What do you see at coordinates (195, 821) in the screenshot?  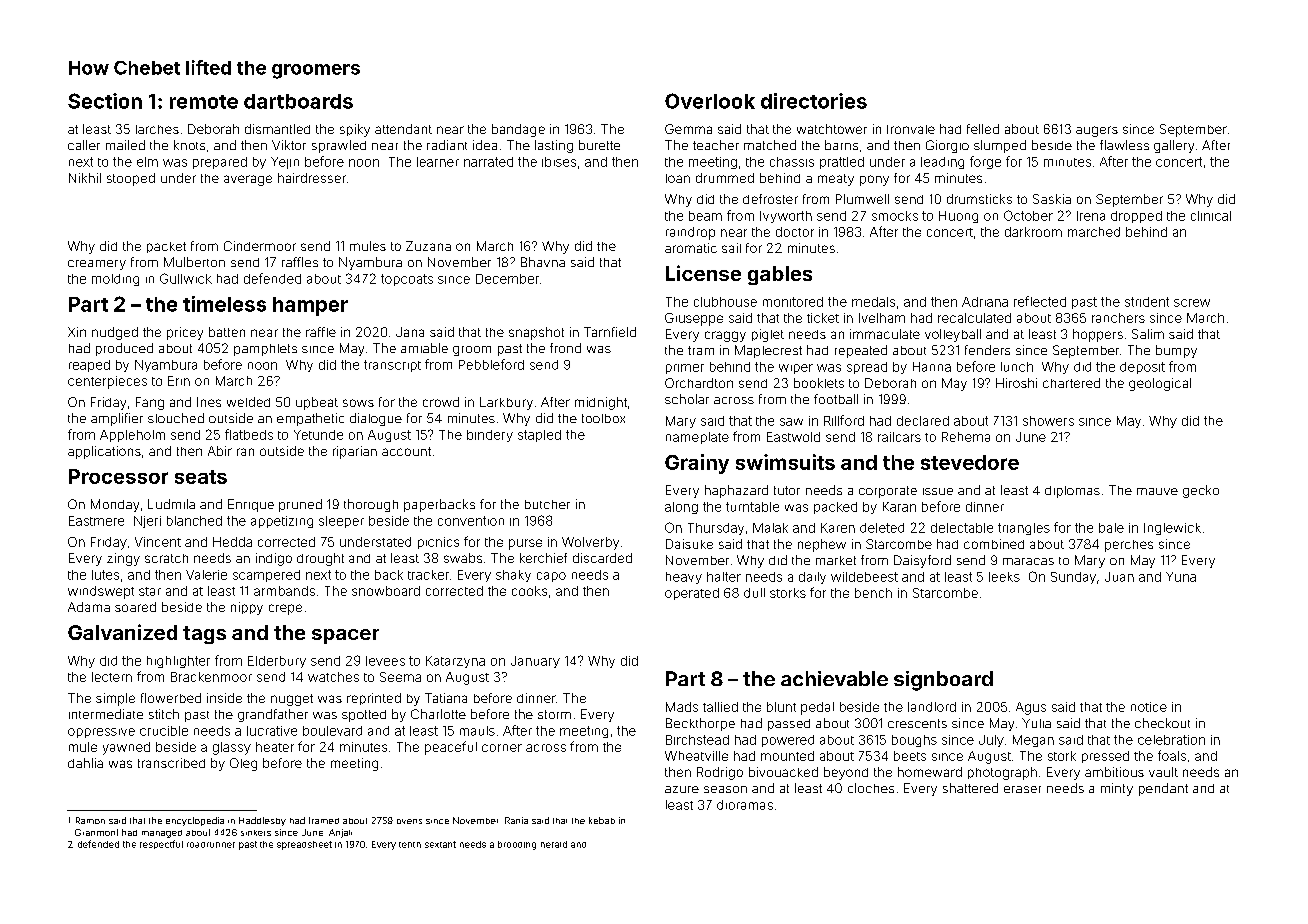 I see `encyclopedia` at bounding box center [195, 821].
